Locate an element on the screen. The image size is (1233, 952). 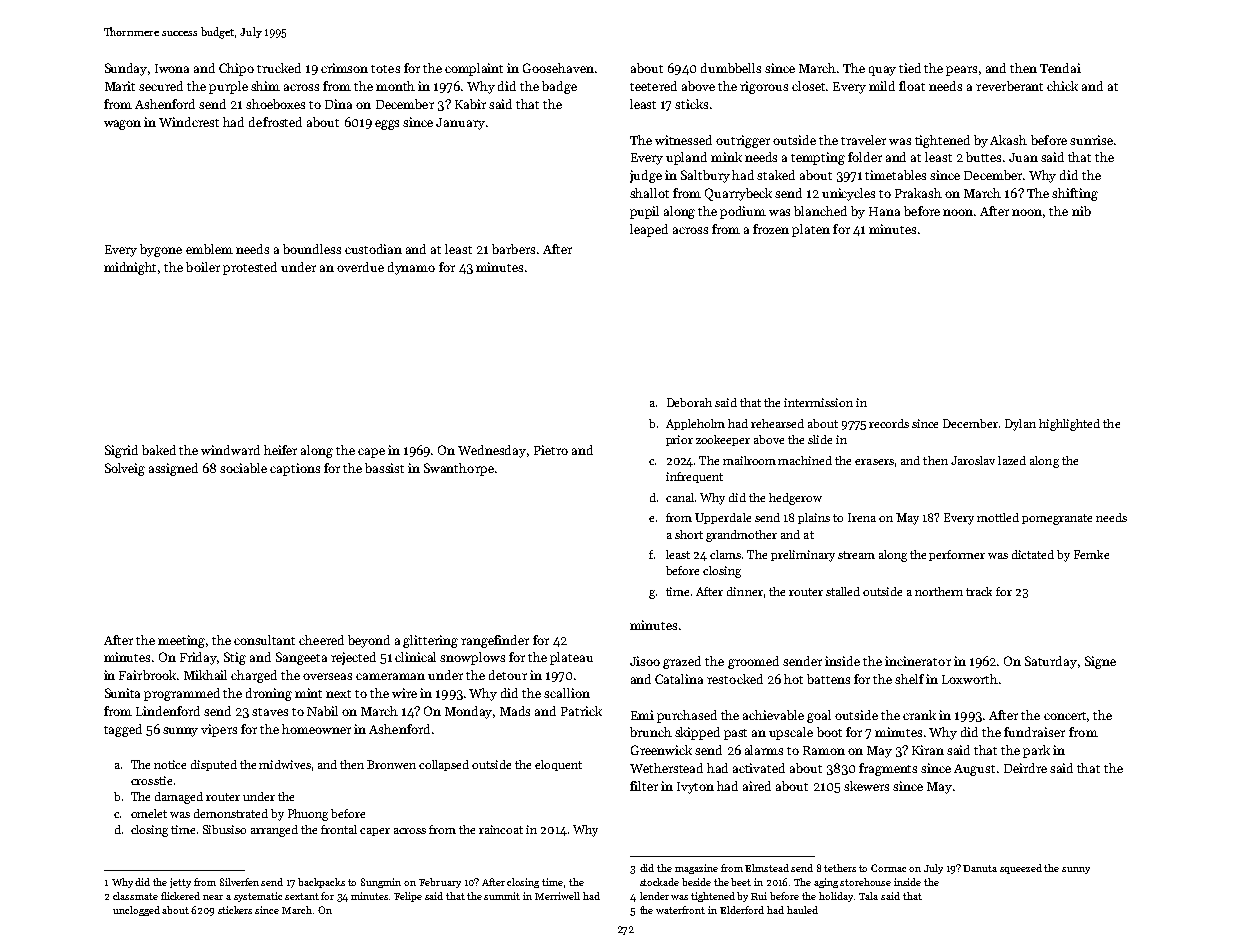
erasers is located at coordinates (874, 462).
